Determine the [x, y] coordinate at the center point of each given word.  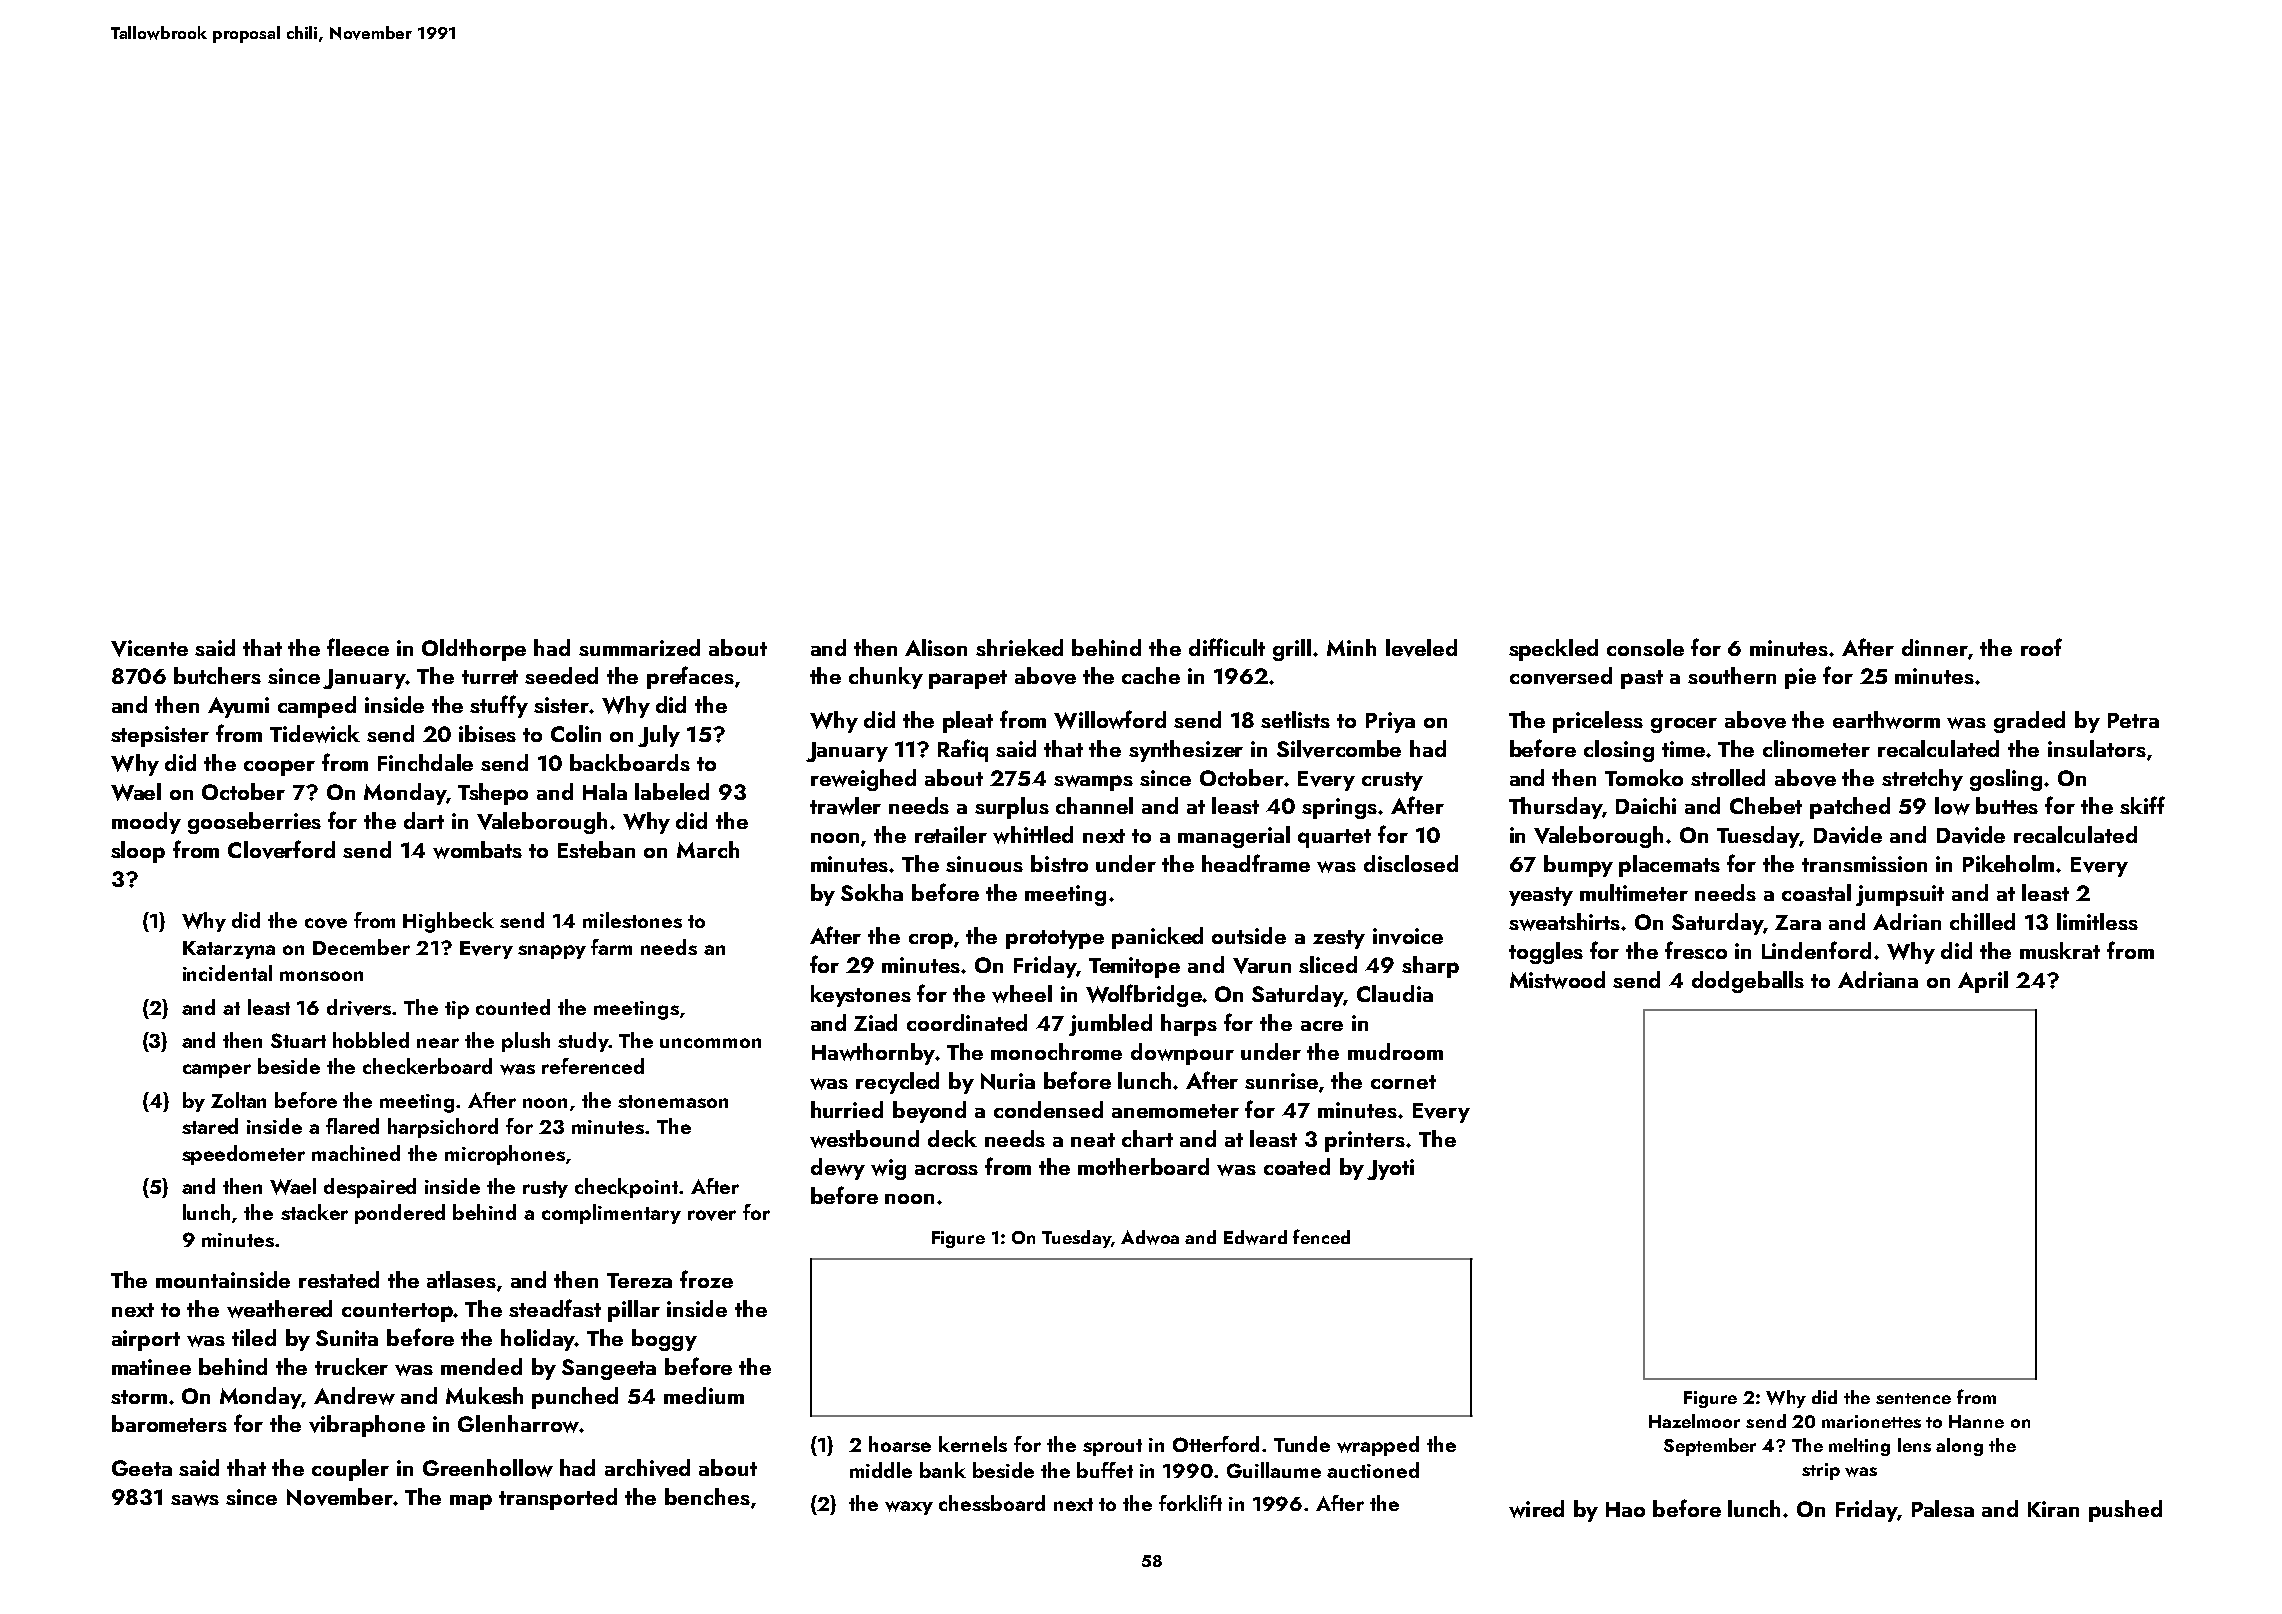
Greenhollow [488, 1468]
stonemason [673, 1101]
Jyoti [1390, 1169]
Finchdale [425, 762]
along [1959, 1447]
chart [1147, 1138]
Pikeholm [2008, 863]
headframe [1256, 863]
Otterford [1216, 1444]
